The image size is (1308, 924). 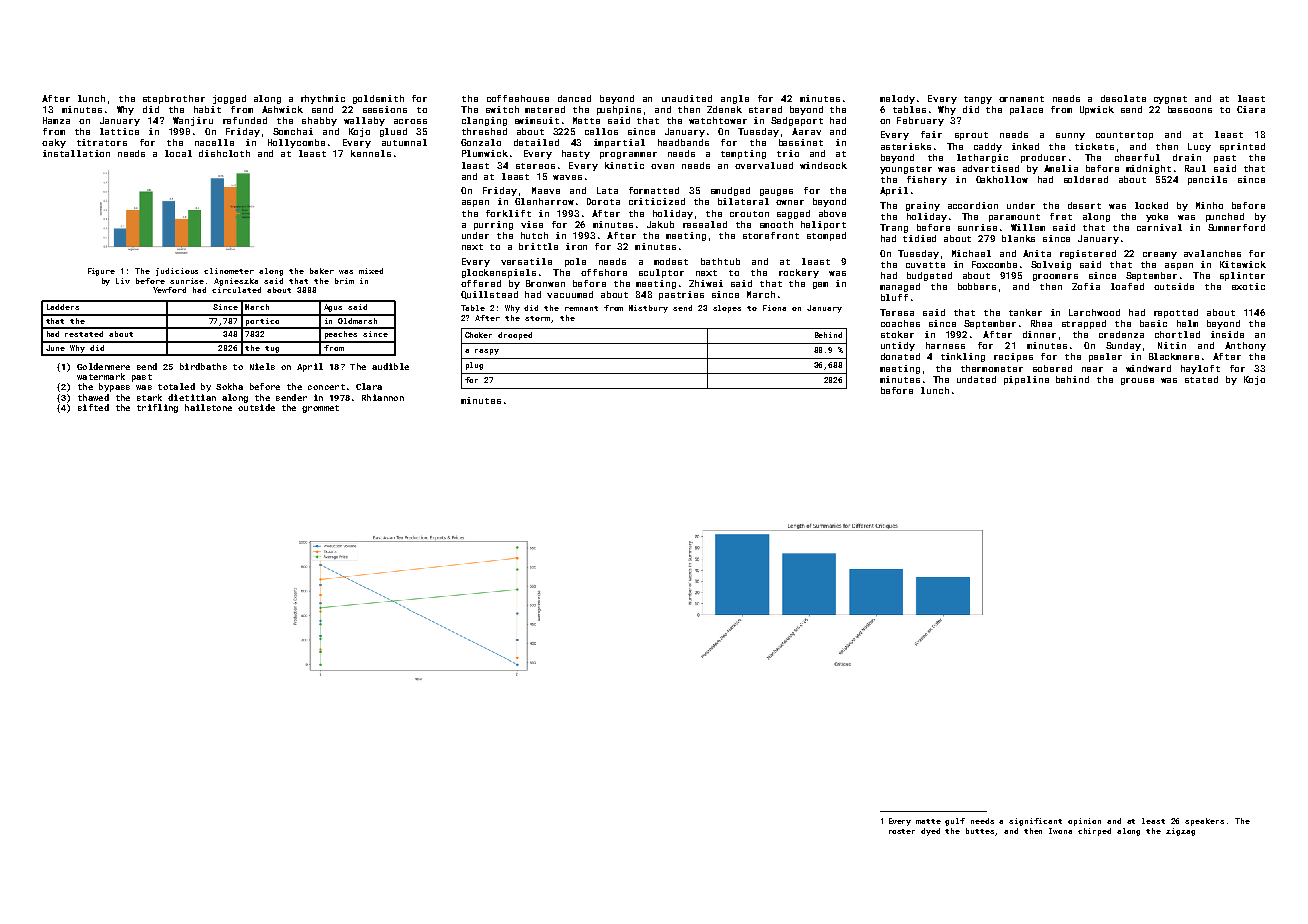 What do you see at coordinates (900, 287) in the image?
I see `managed` at bounding box center [900, 287].
